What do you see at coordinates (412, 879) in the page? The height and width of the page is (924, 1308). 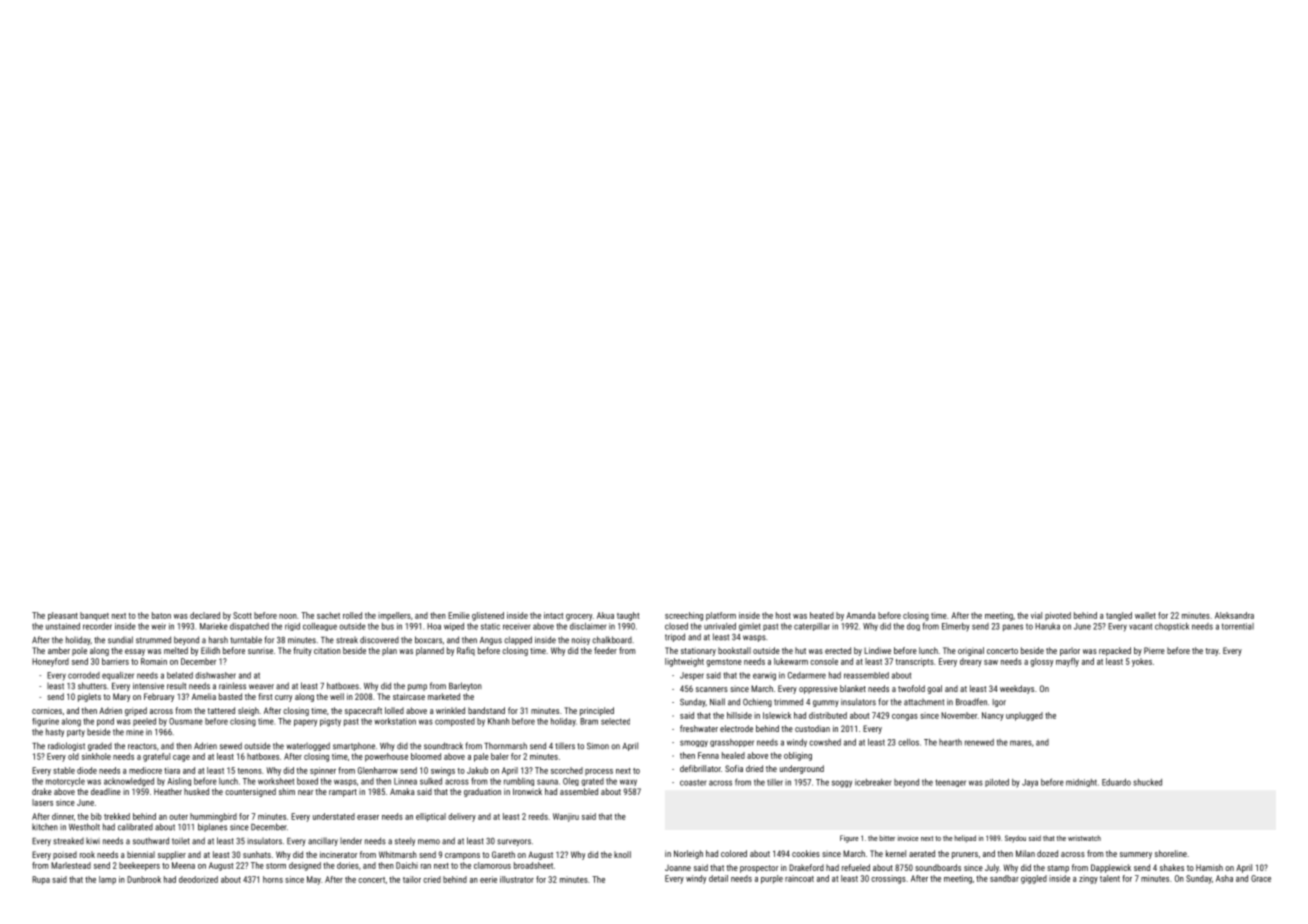 I see `tailor` at bounding box center [412, 879].
